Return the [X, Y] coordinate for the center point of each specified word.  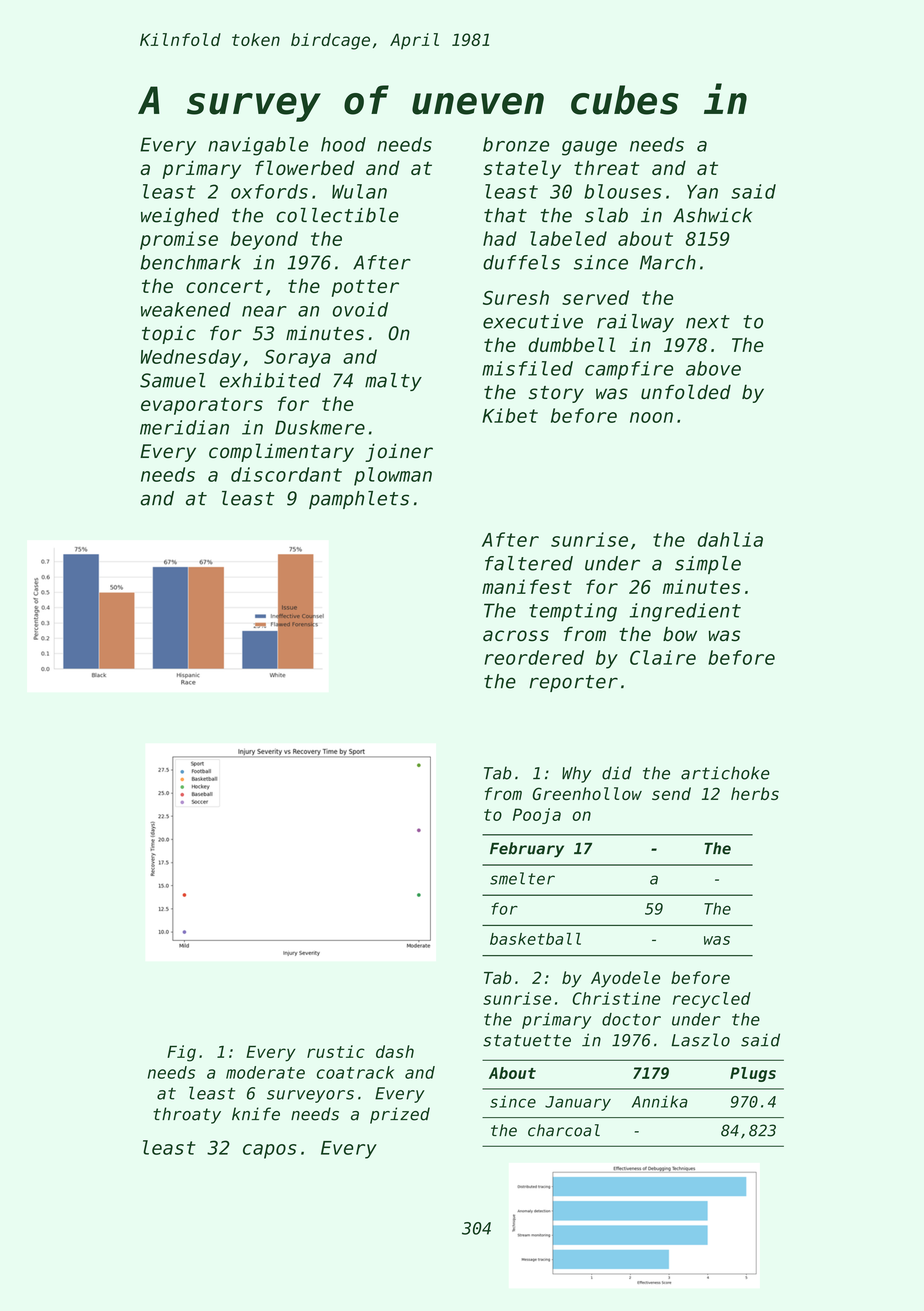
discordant [286, 474]
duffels [521, 262]
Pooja [537, 816]
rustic [336, 1051]
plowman [393, 476]
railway [635, 323]
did [617, 773]
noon [651, 417]
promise [179, 240]
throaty [187, 1115]
